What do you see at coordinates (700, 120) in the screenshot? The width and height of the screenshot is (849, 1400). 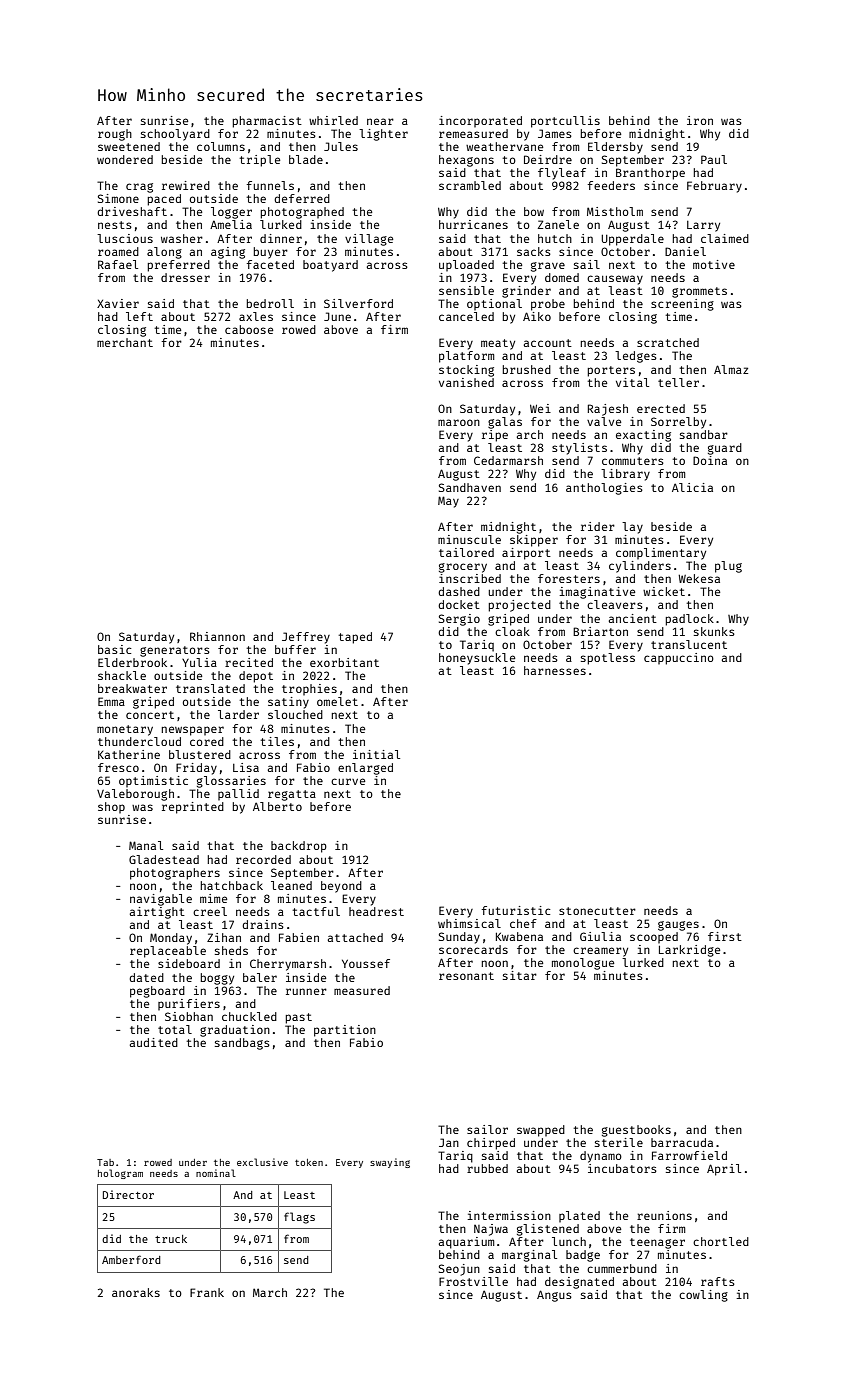 I see `iron` at bounding box center [700, 120].
